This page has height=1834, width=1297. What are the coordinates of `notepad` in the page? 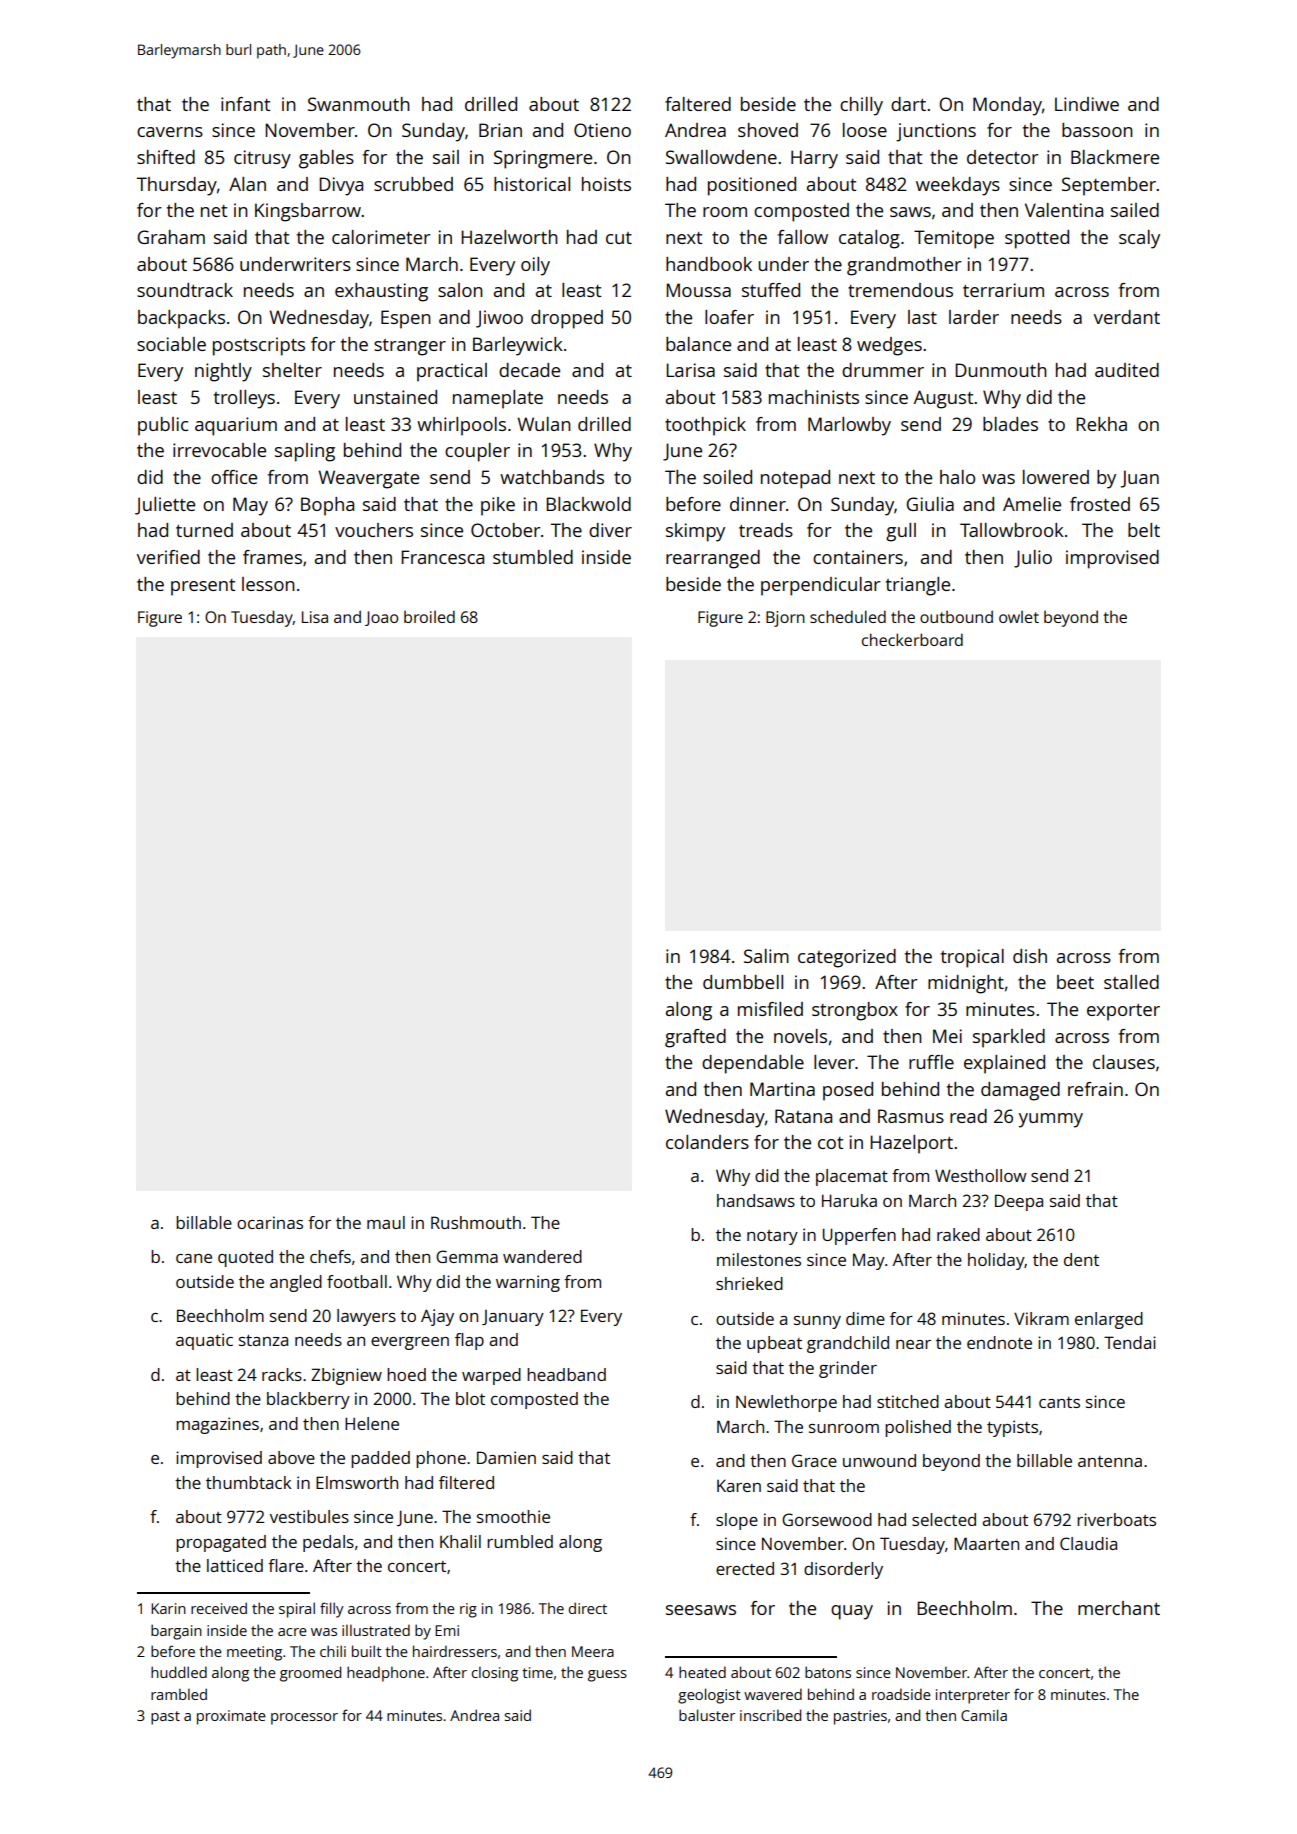 It's located at (795, 479).
